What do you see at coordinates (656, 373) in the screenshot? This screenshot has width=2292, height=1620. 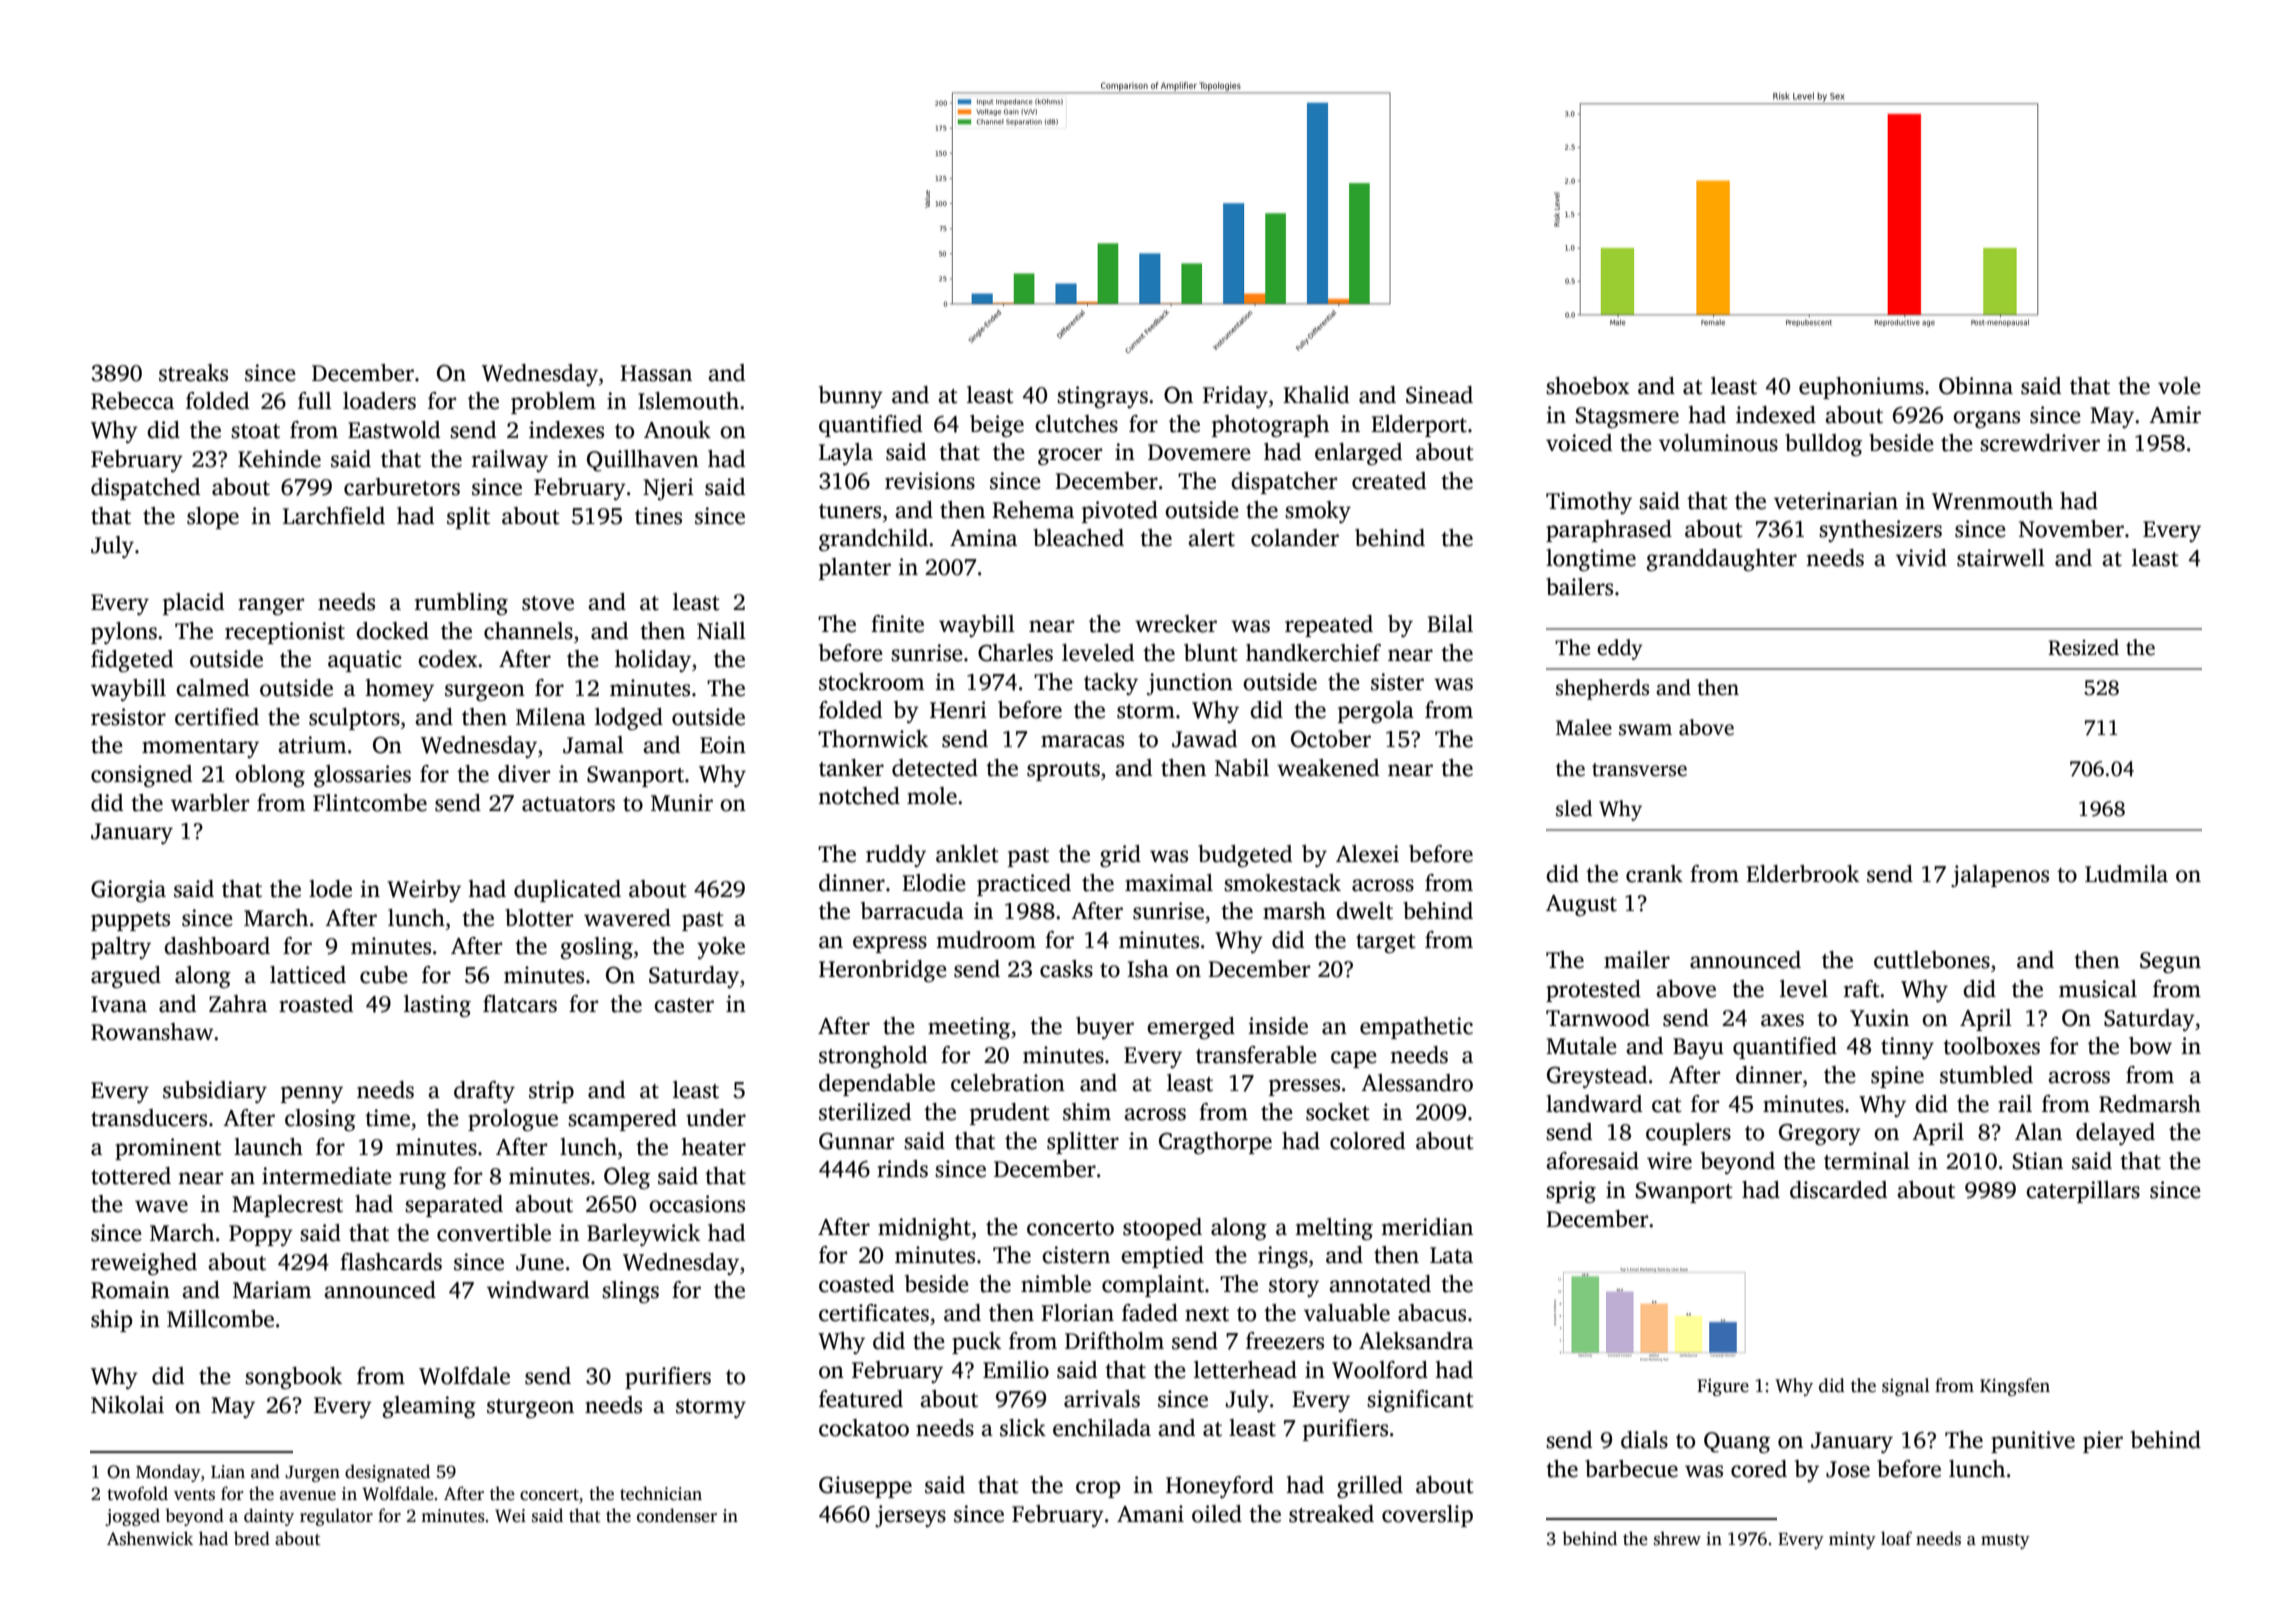 I see `Hassan` at bounding box center [656, 373].
